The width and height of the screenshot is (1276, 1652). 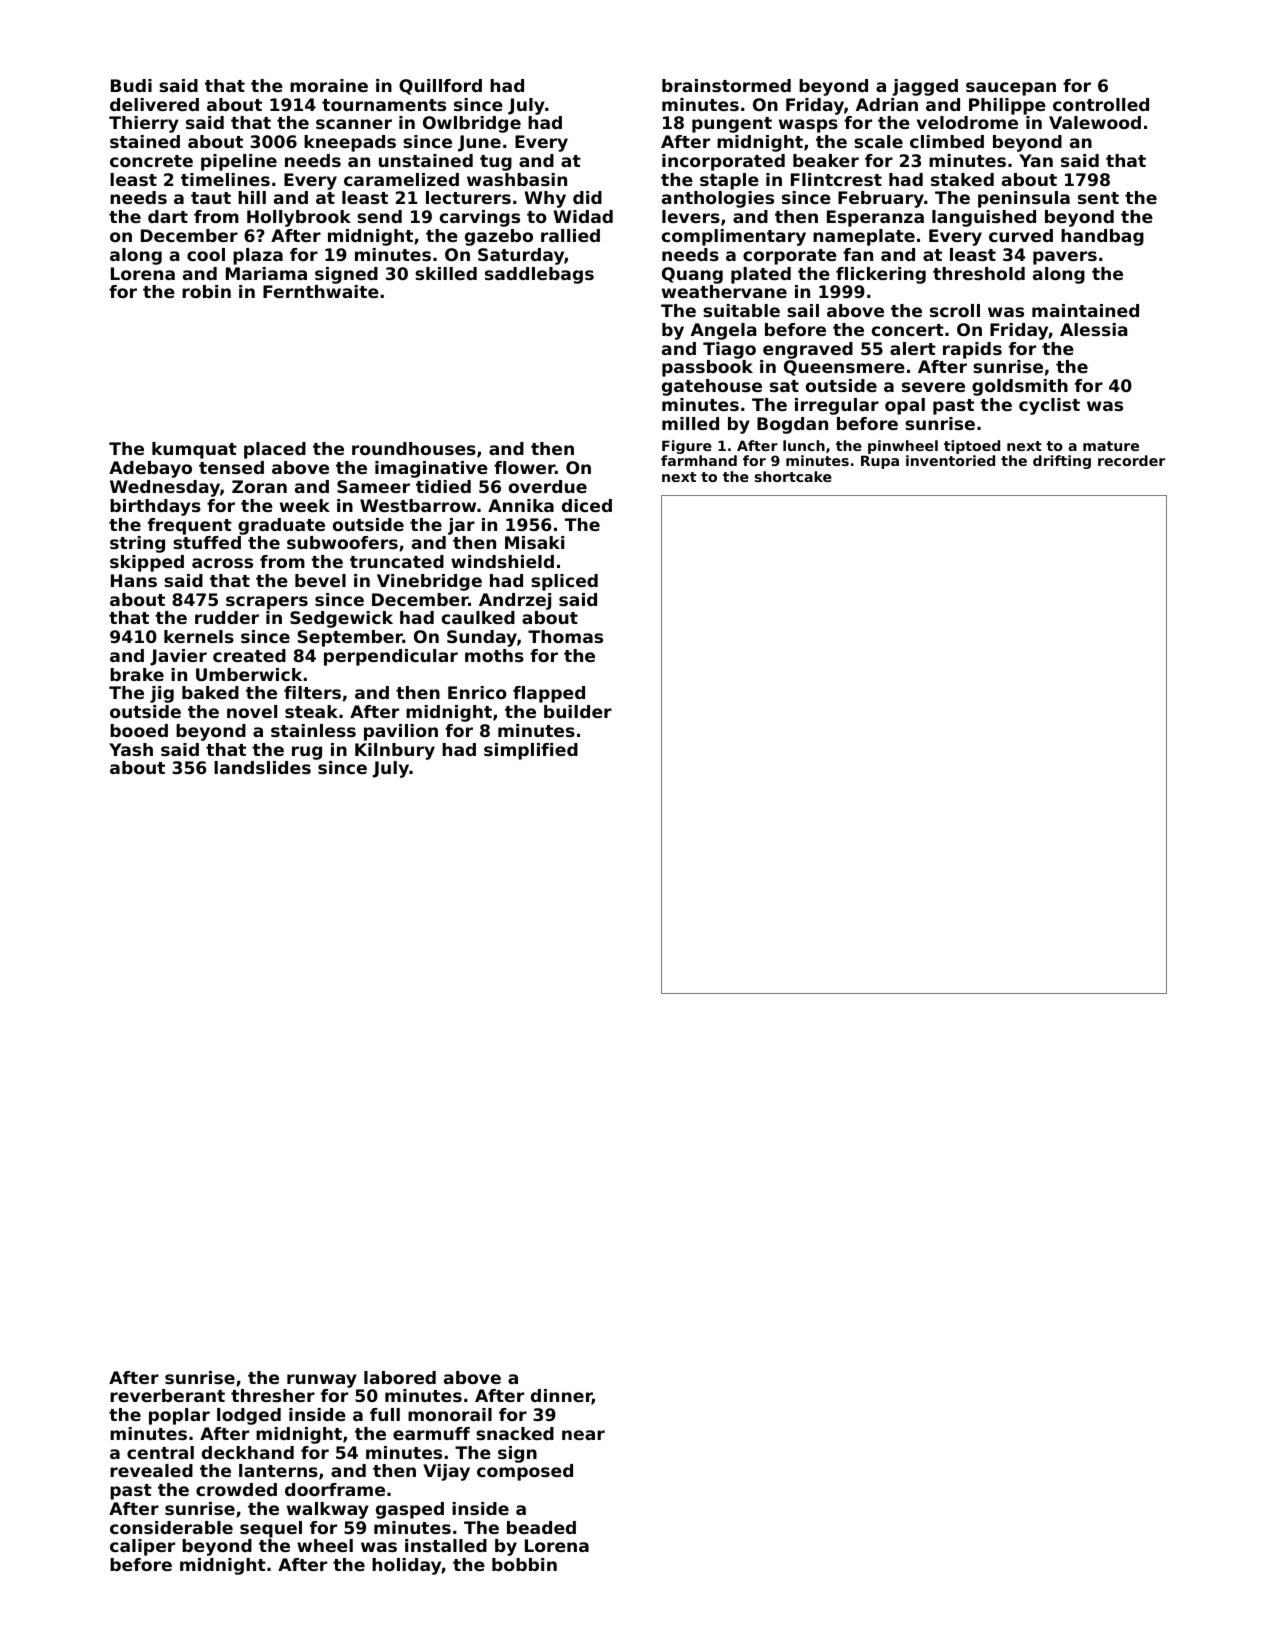 What do you see at coordinates (1062, 462) in the screenshot?
I see `drifting` at bounding box center [1062, 462].
